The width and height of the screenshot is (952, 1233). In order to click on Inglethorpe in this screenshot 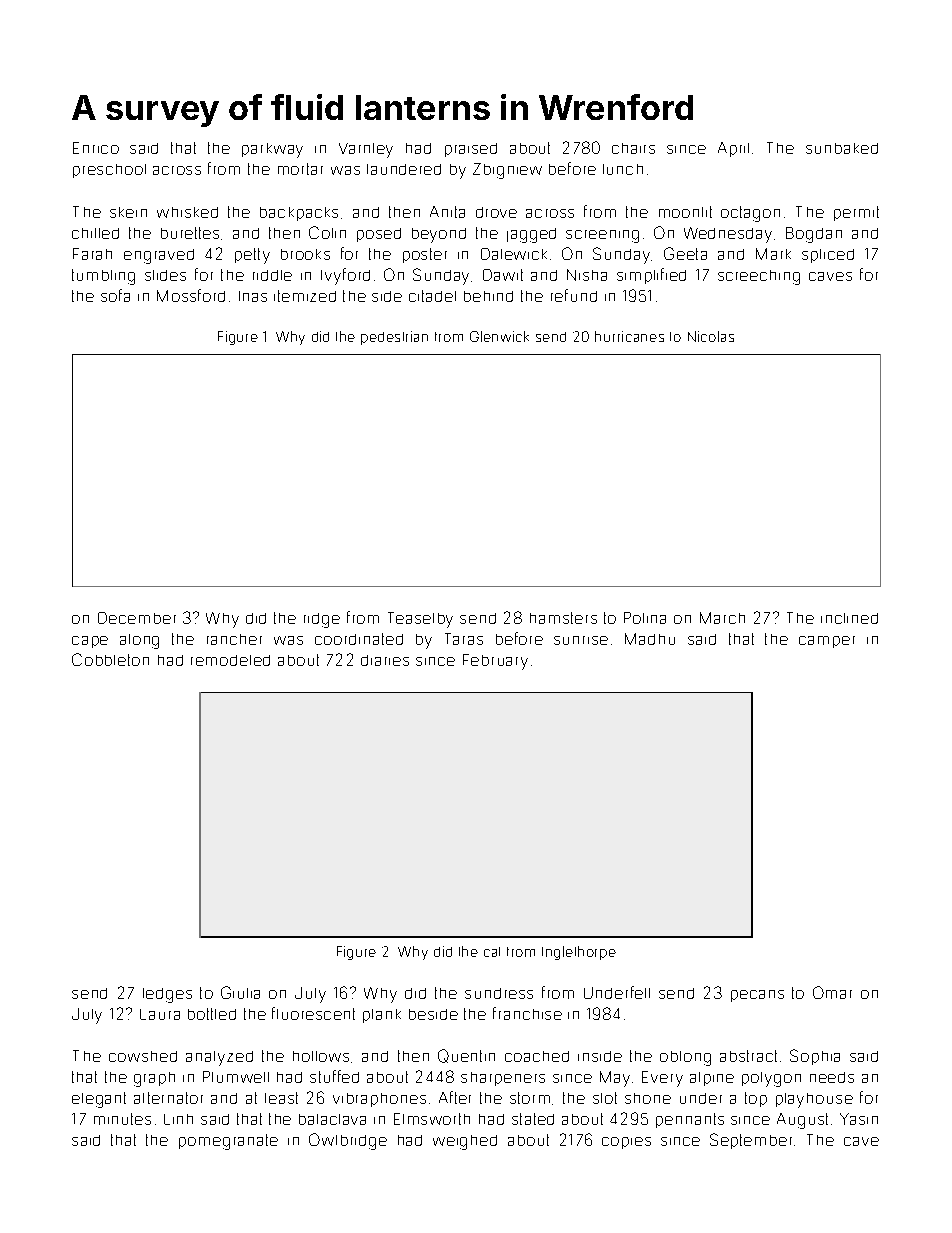, I will do `click(579, 953)`.
